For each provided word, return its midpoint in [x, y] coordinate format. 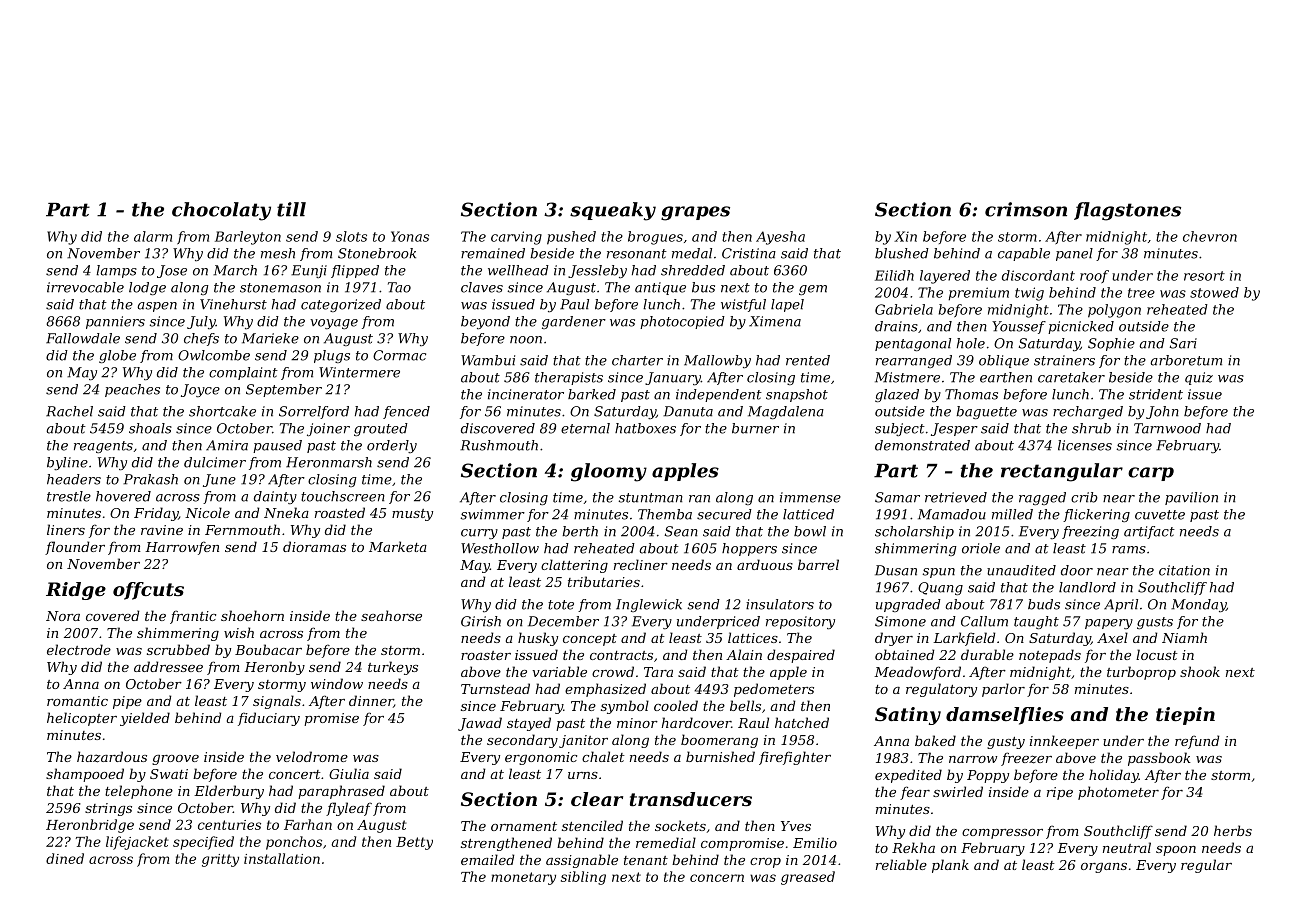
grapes [695, 213]
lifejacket [137, 843]
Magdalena [786, 412]
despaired [801, 656]
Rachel [69, 411]
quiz [1199, 378]
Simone [900, 621]
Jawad [480, 724]
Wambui [488, 360]
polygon [1114, 311]
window [337, 683]
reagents [103, 447]
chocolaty [221, 211]
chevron [1210, 236]
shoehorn [252, 615]
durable [987, 654]
